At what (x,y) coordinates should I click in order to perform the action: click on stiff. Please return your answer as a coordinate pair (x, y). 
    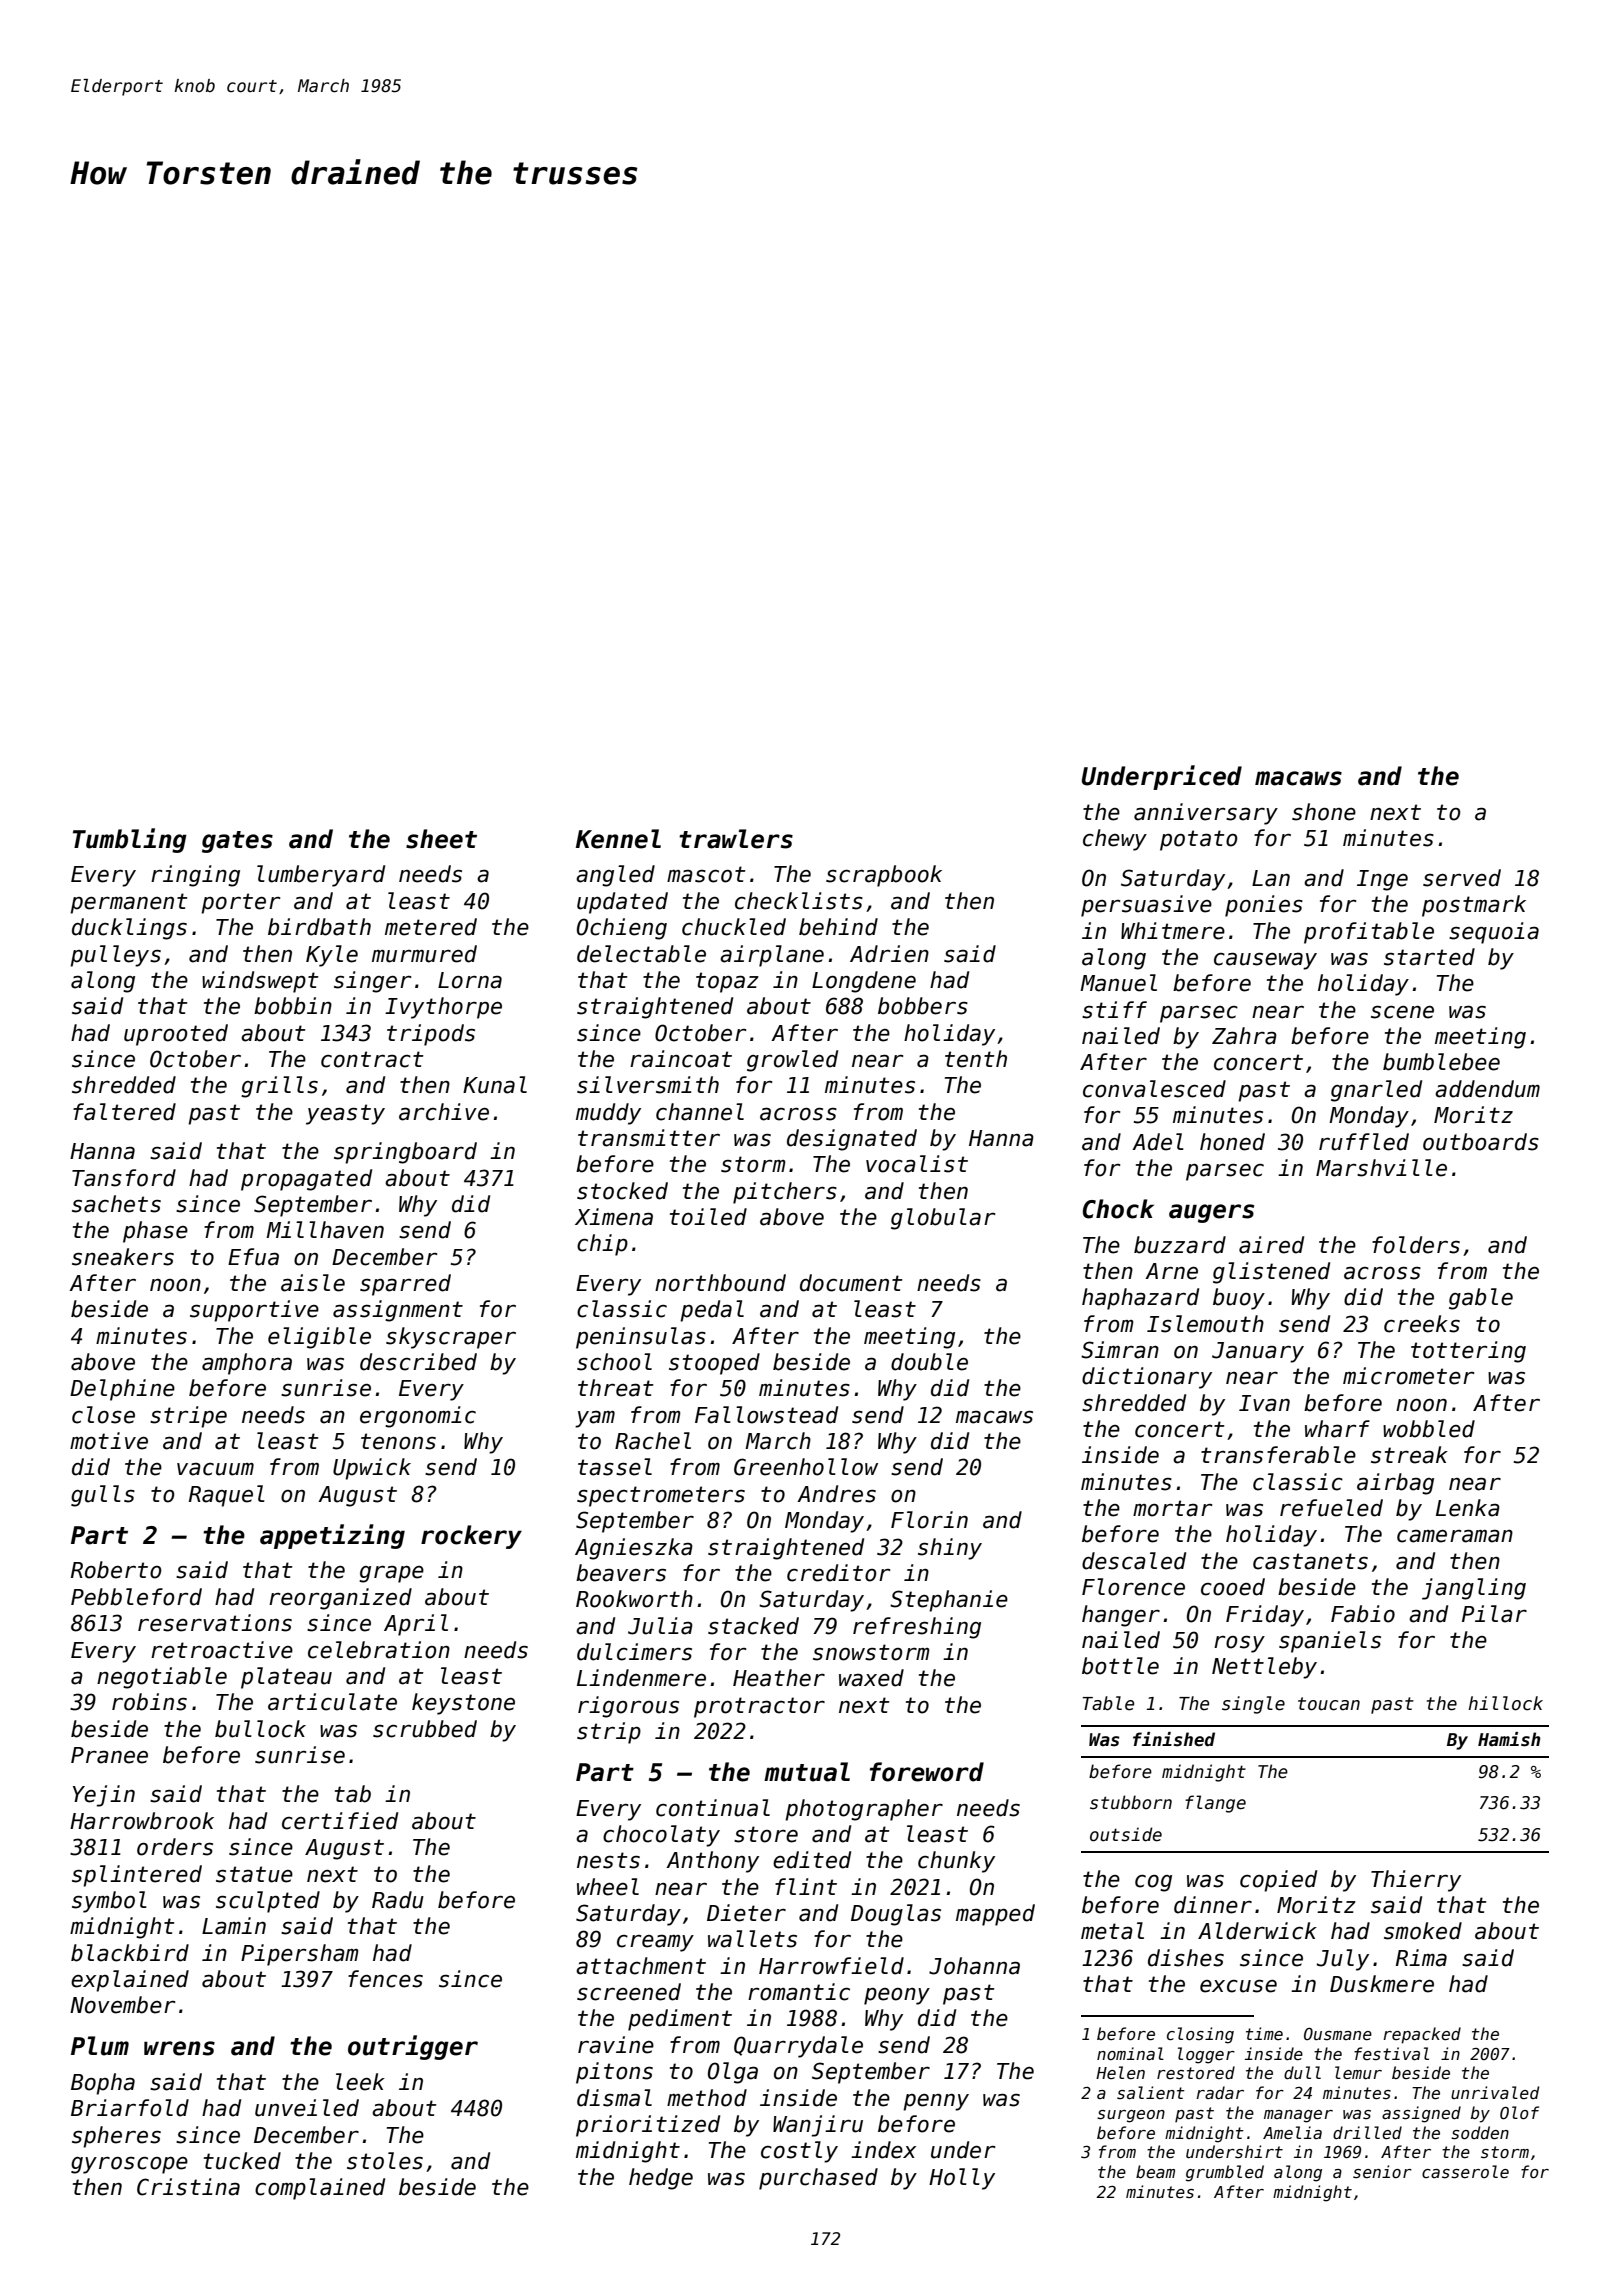
    Looking at the image, I should click on (1114, 1010).
